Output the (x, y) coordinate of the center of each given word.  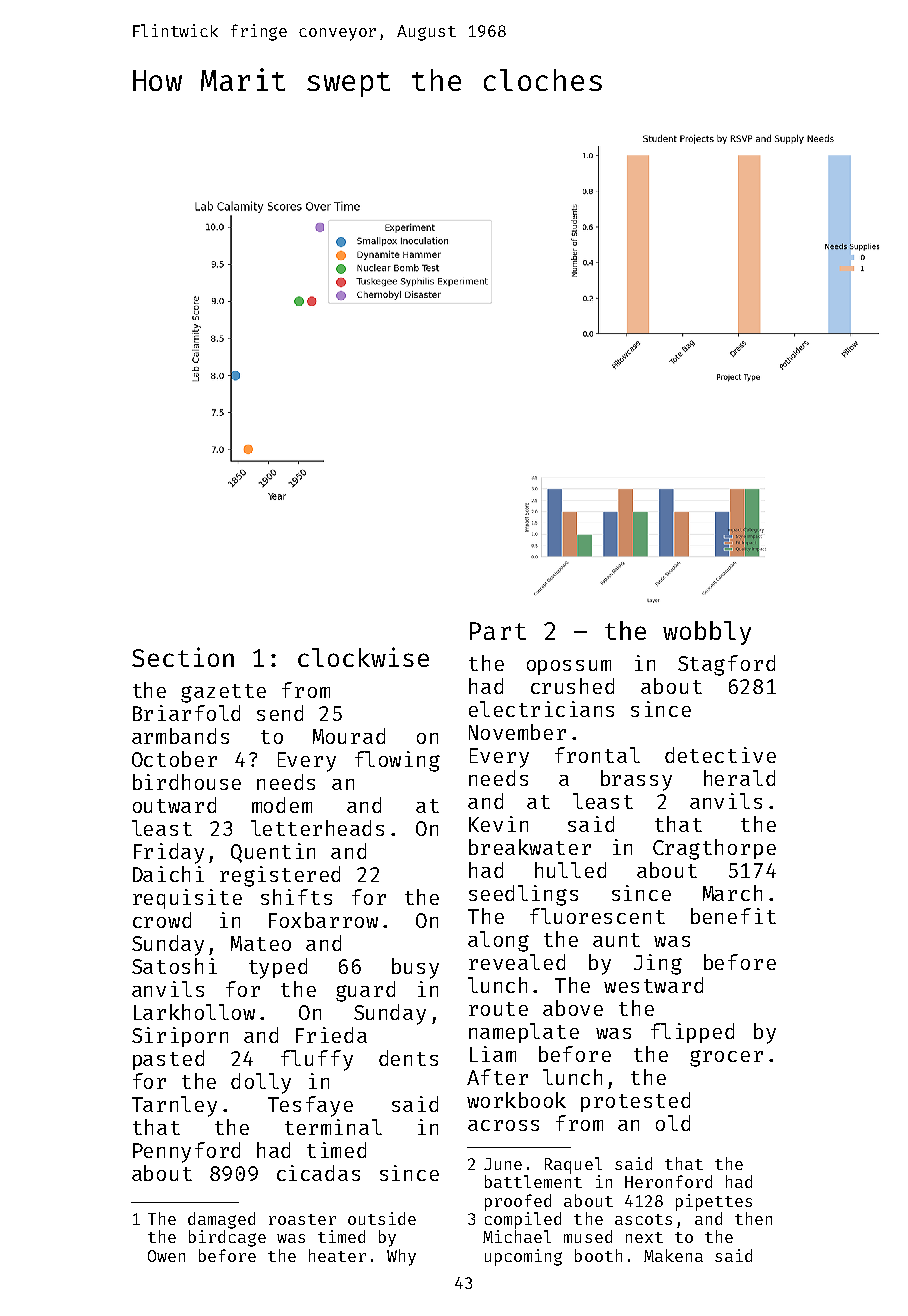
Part (498, 631)
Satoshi (174, 966)
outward (174, 805)
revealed (517, 962)
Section (183, 657)
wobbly (707, 633)
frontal (597, 755)
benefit (733, 916)
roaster (302, 1219)
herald (739, 778)
